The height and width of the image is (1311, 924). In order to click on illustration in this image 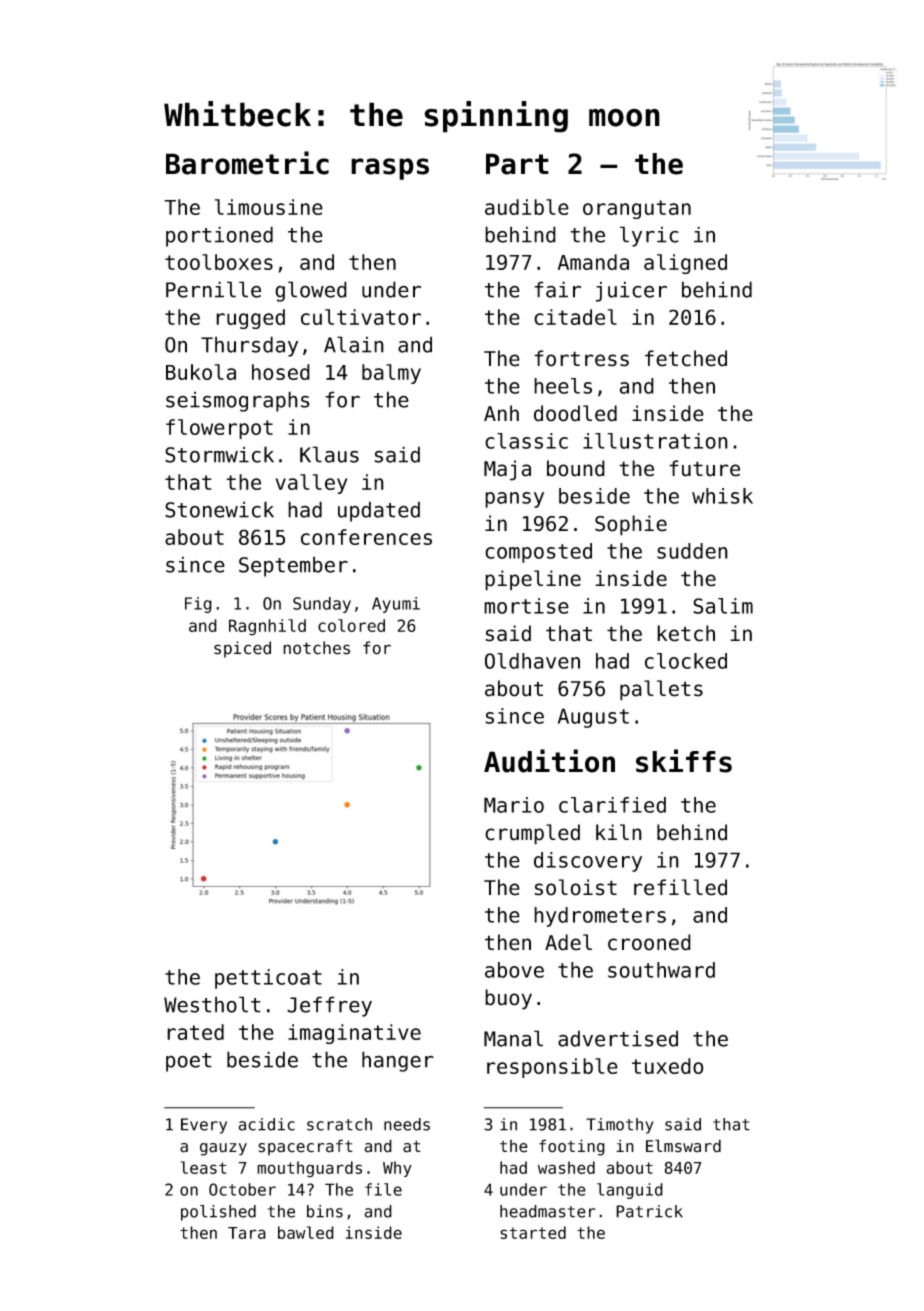, I will do `click(655, 441)`.
